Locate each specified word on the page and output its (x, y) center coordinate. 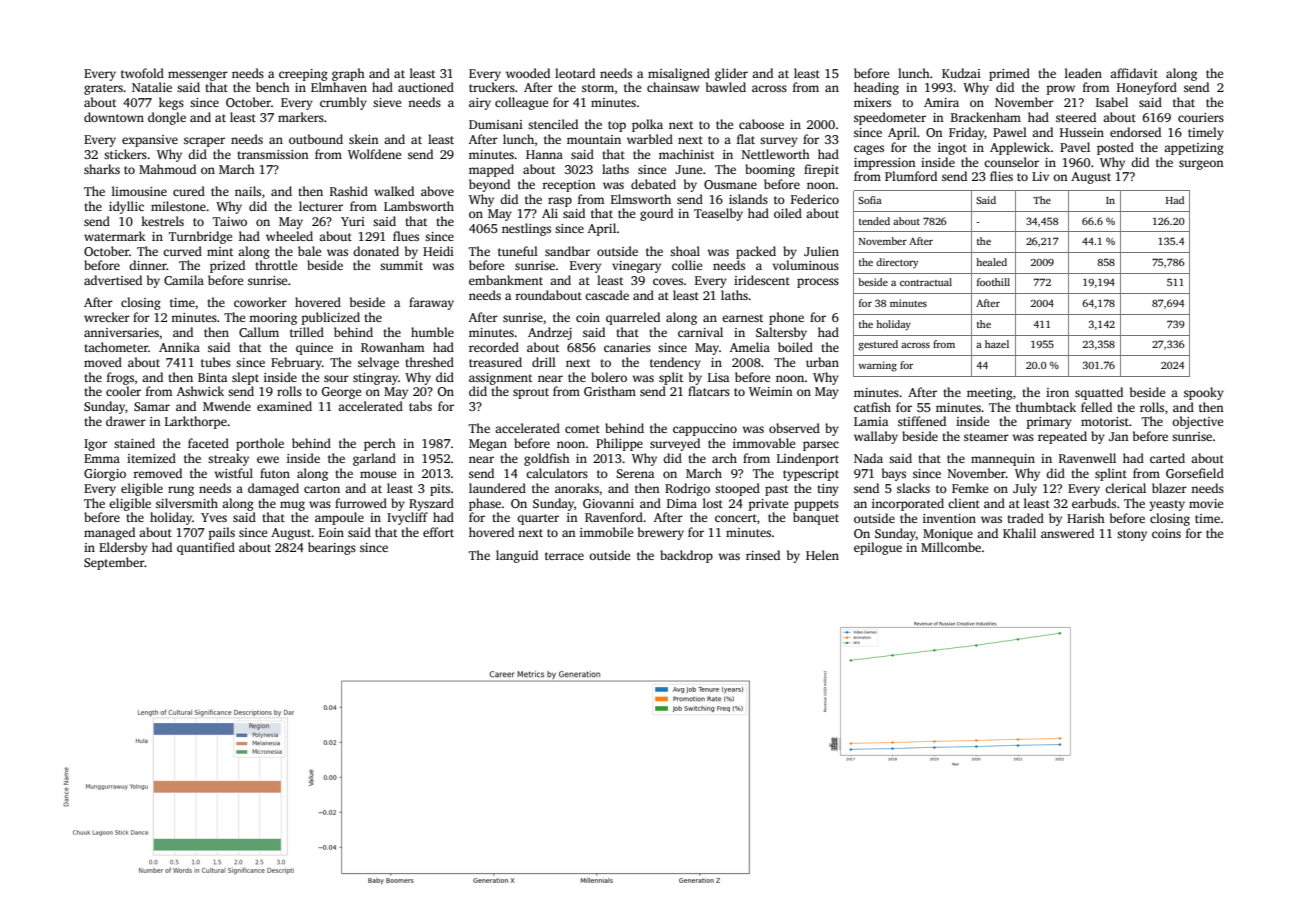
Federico (815, 199)
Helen (822, 555)
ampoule (339, 518)
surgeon (1201, 165)
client (964, 503)
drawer (126, 421)
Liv (1040, 176)
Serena (635, 473)
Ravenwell (1087, 458)
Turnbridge (200, 237)
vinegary (636, 267)
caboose (761, 124)
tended (874, 221)
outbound (316, 139)
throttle (276, 265)
